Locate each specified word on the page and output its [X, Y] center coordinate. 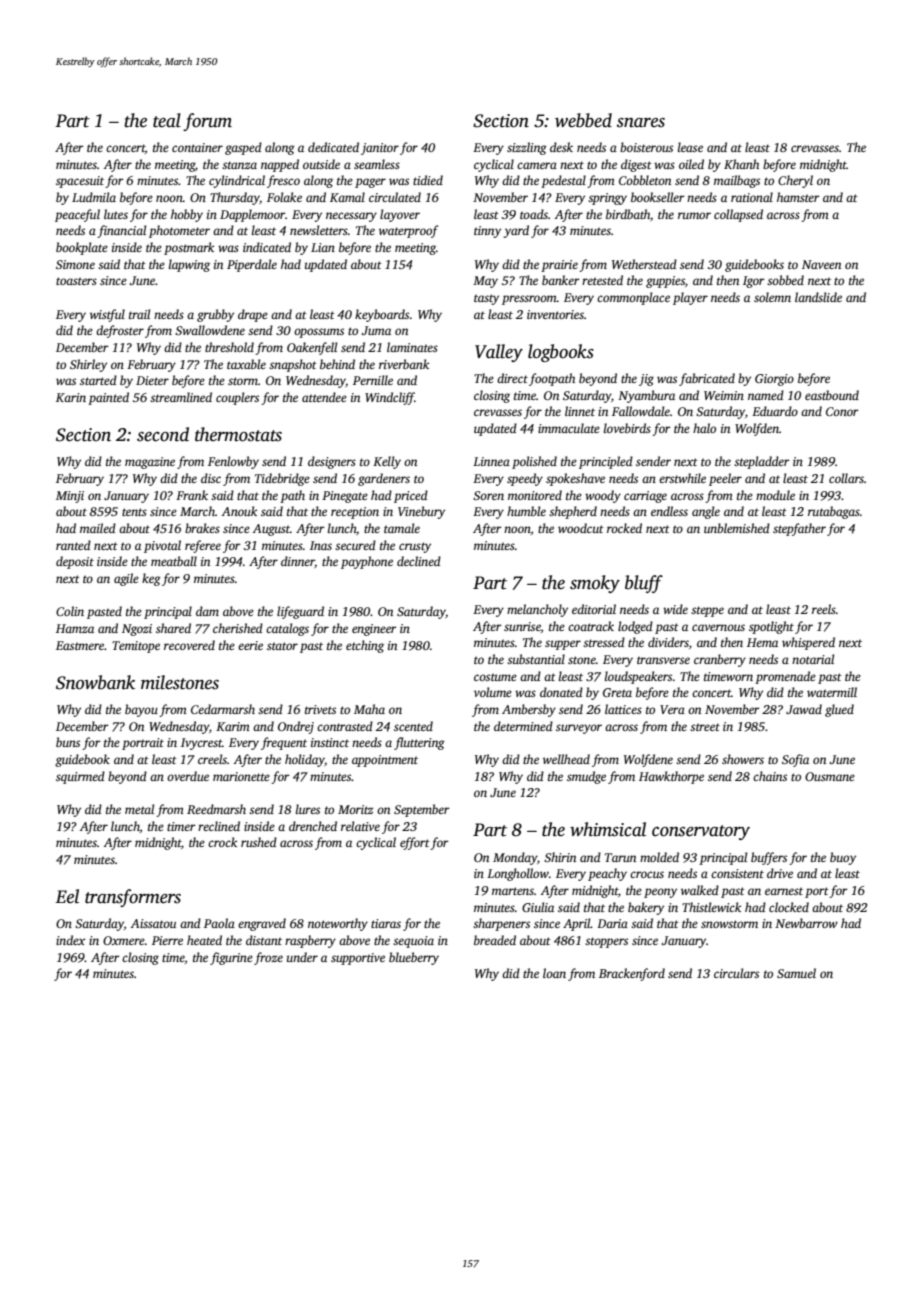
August [271, 530]
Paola [219, 923]
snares [641, 123]
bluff [644, 584]
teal [167, 120]
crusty [415, 547]
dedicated [333, 147]
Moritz [355, 809]
